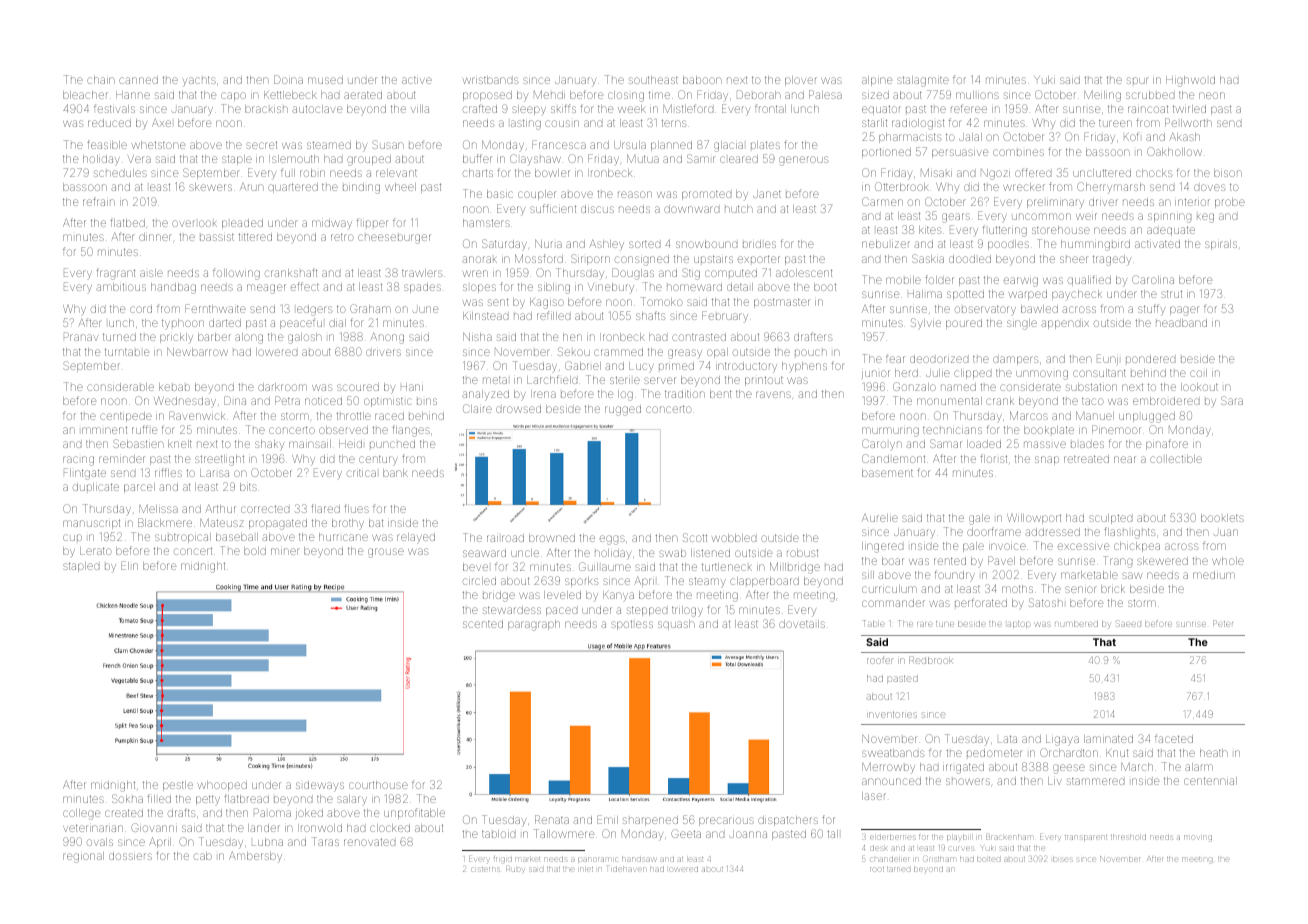  What do you see at coordinates (1110, 519) in the document?
I see `sculpted` at bounding box center [1110, 519].
